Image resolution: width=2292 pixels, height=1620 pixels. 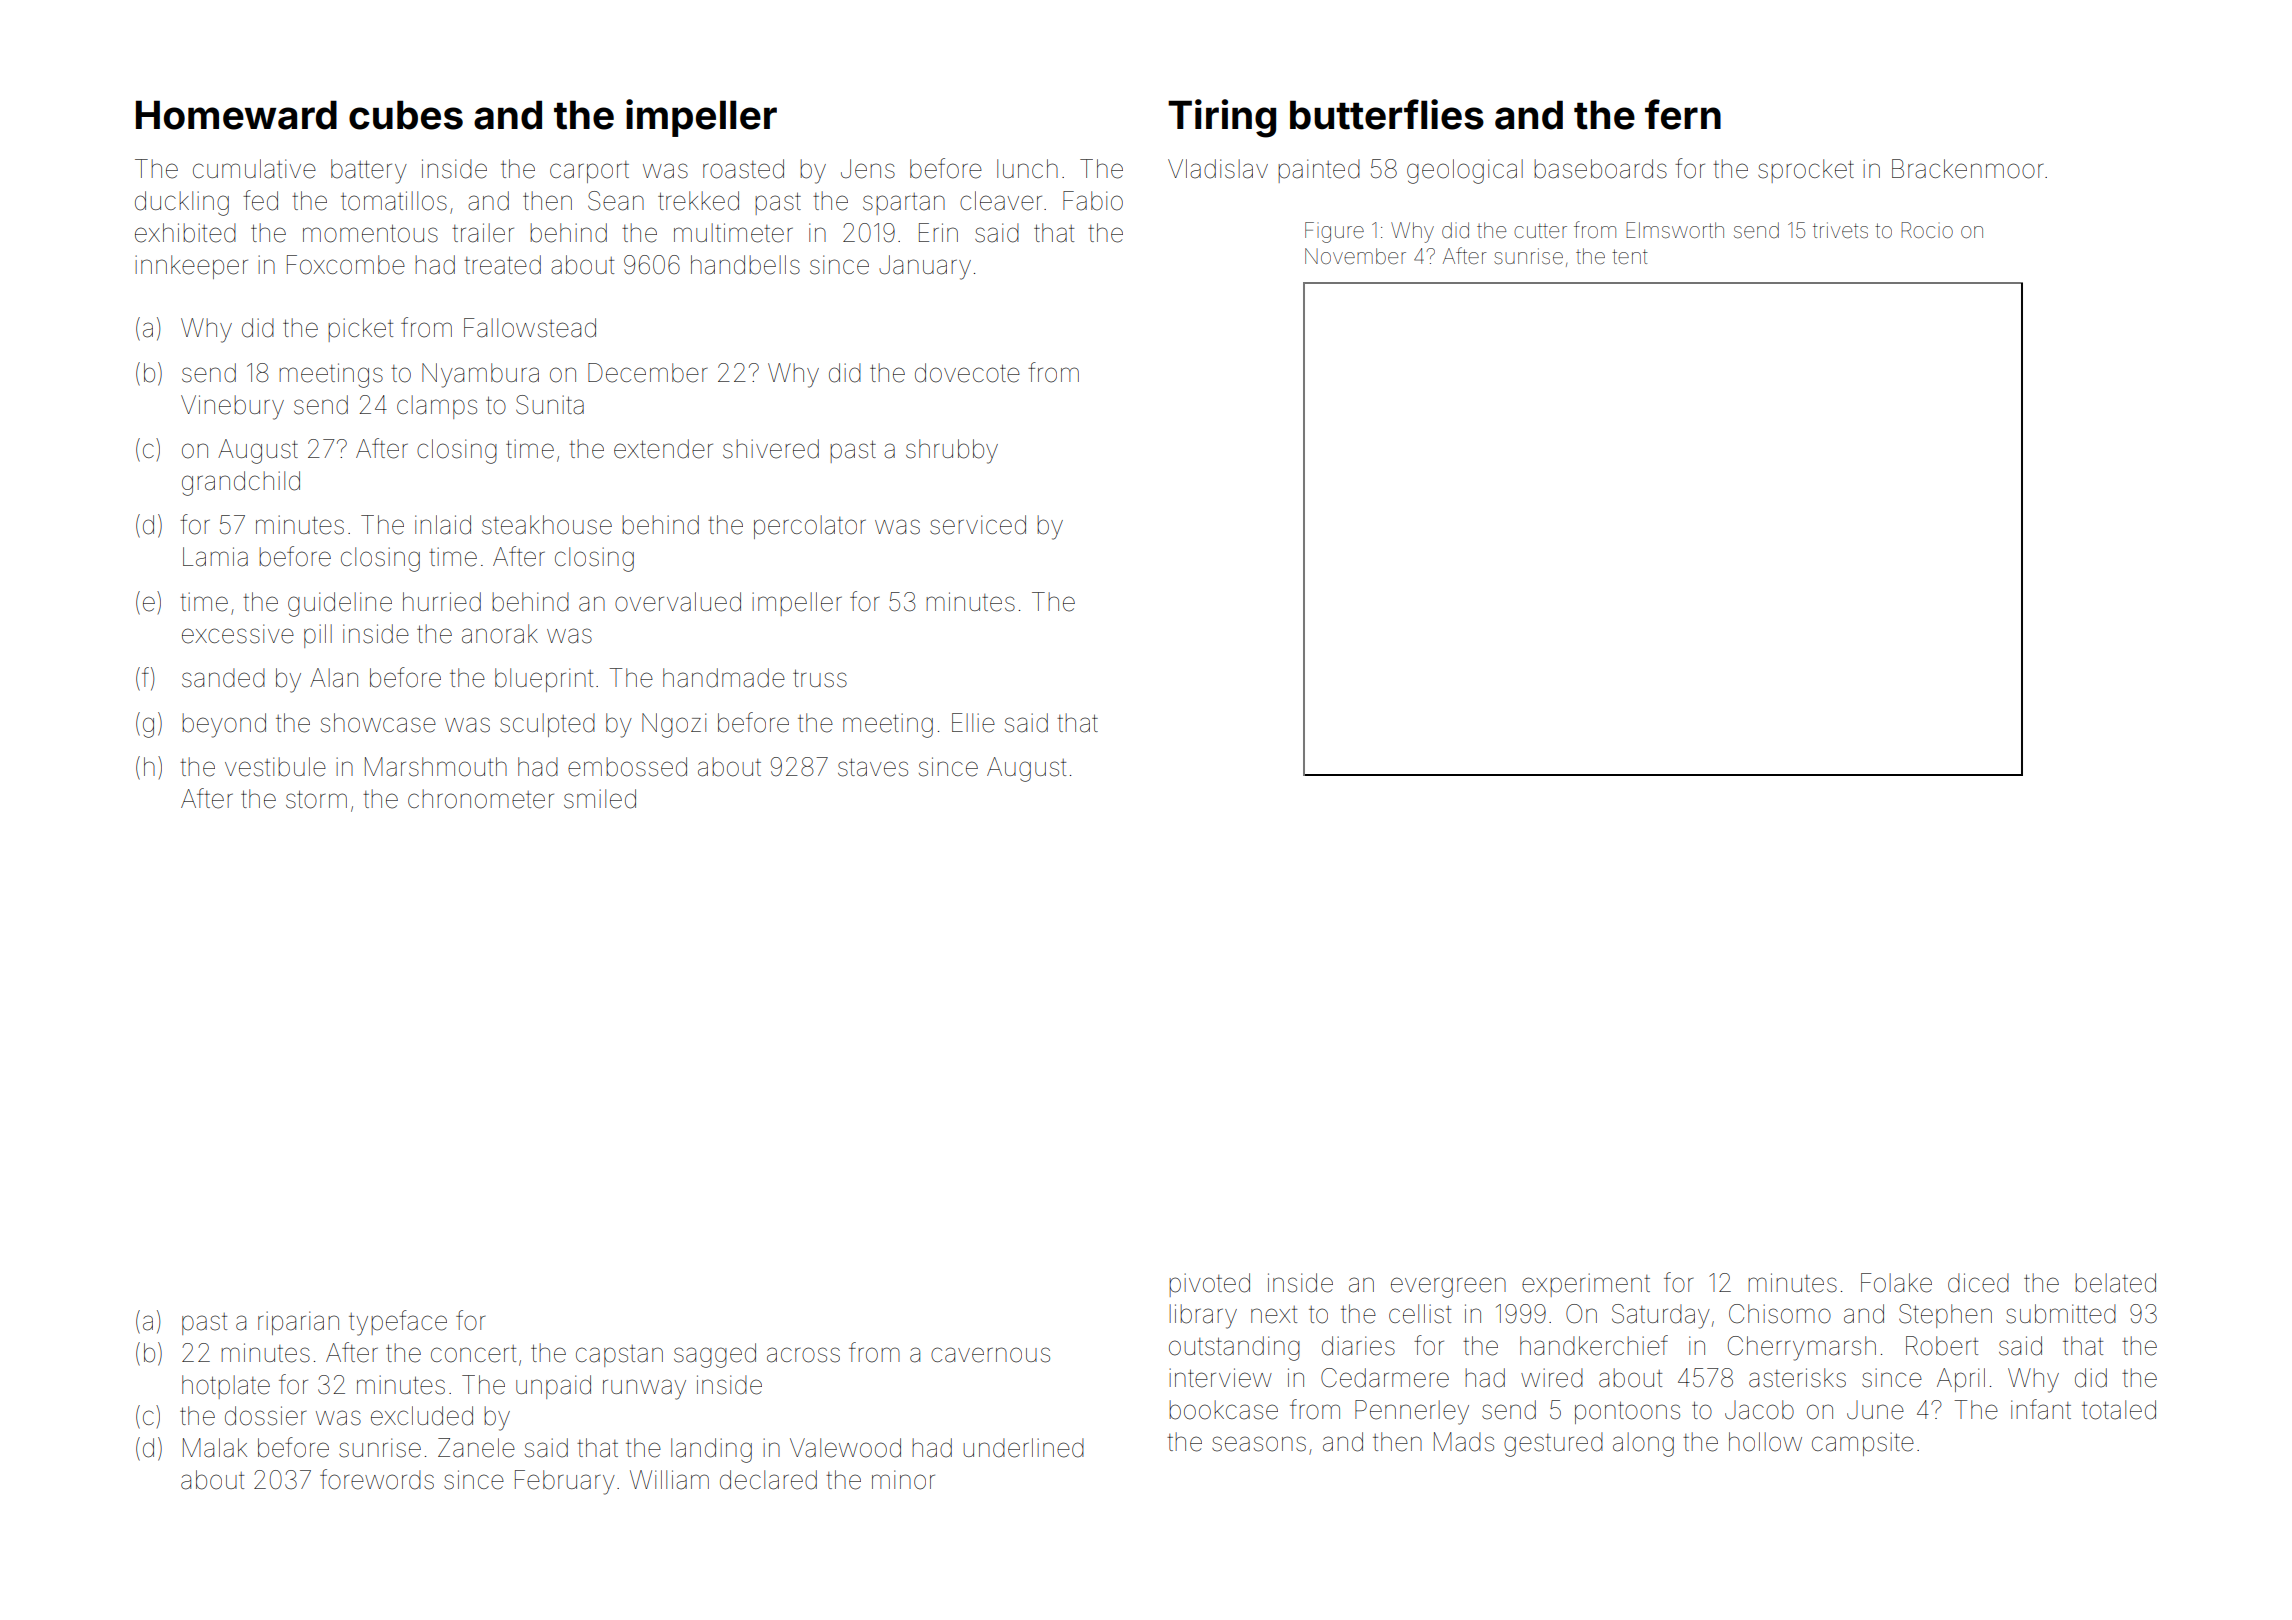 What do you see at coordinates (1464, 1442) in the image?
I see `Mads` at bounding box center [1464, 1442].
